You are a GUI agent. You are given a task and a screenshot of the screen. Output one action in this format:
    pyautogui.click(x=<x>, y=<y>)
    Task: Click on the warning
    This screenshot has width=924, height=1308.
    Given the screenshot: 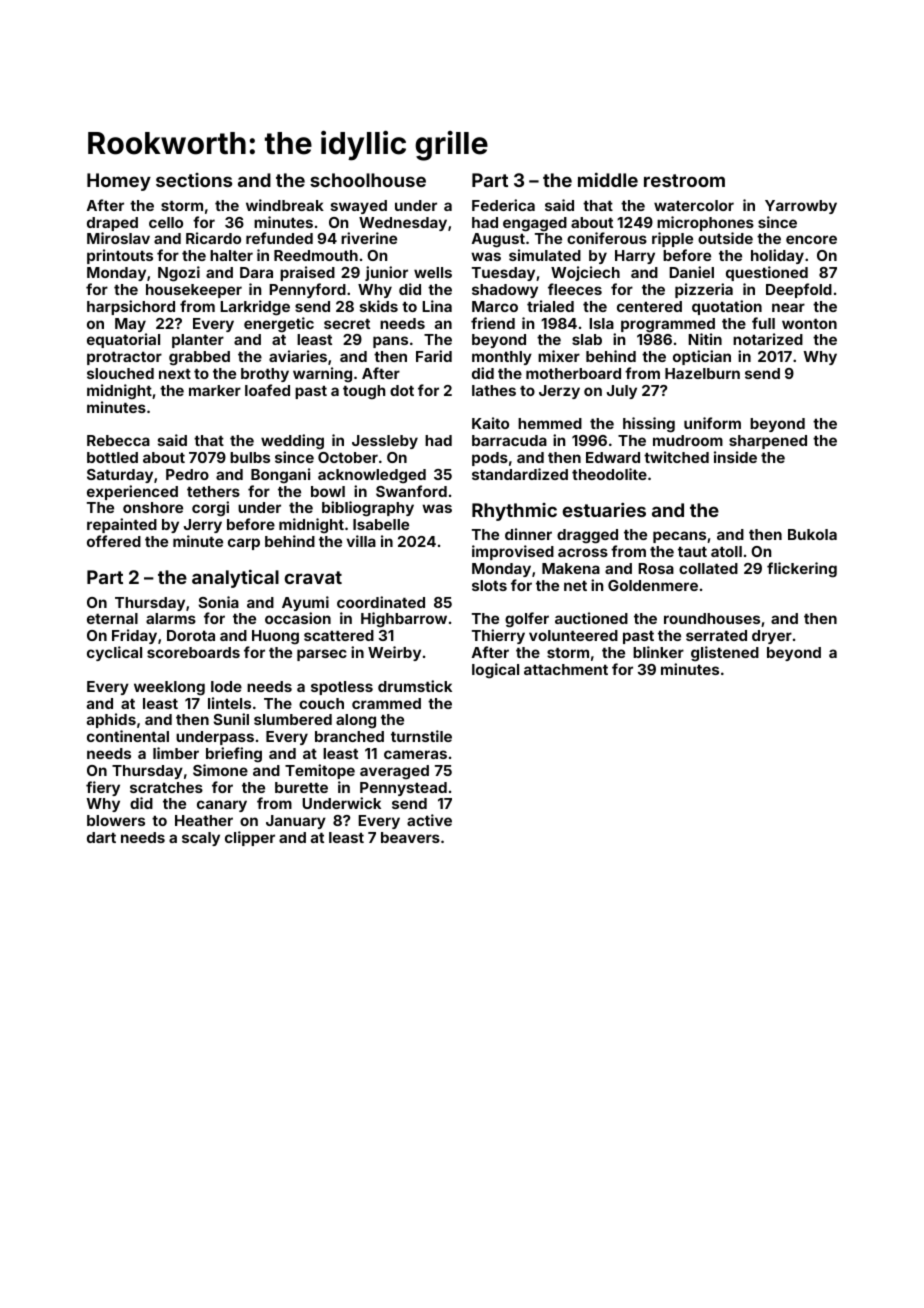 What is the action you would take?
    pyautogui.click(x=322, y=374)
